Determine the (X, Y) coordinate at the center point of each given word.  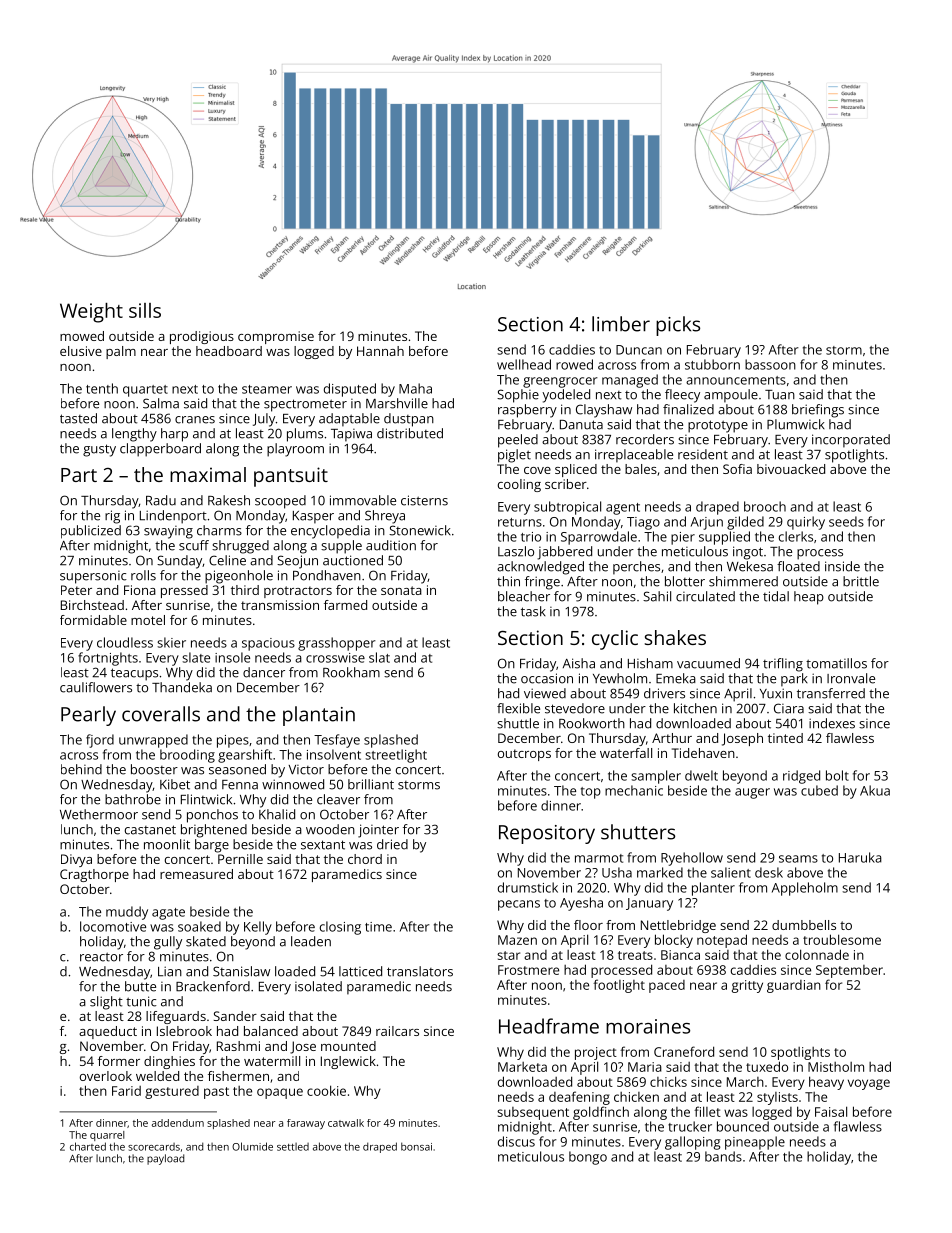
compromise (276, 337)
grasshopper (337, 644)
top (591, 793)
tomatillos (836, 663)
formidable (93, 620)
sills (145, 310)
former (119, 1061)
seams (798, 859)
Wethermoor (99, 814)
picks (678, 326)
